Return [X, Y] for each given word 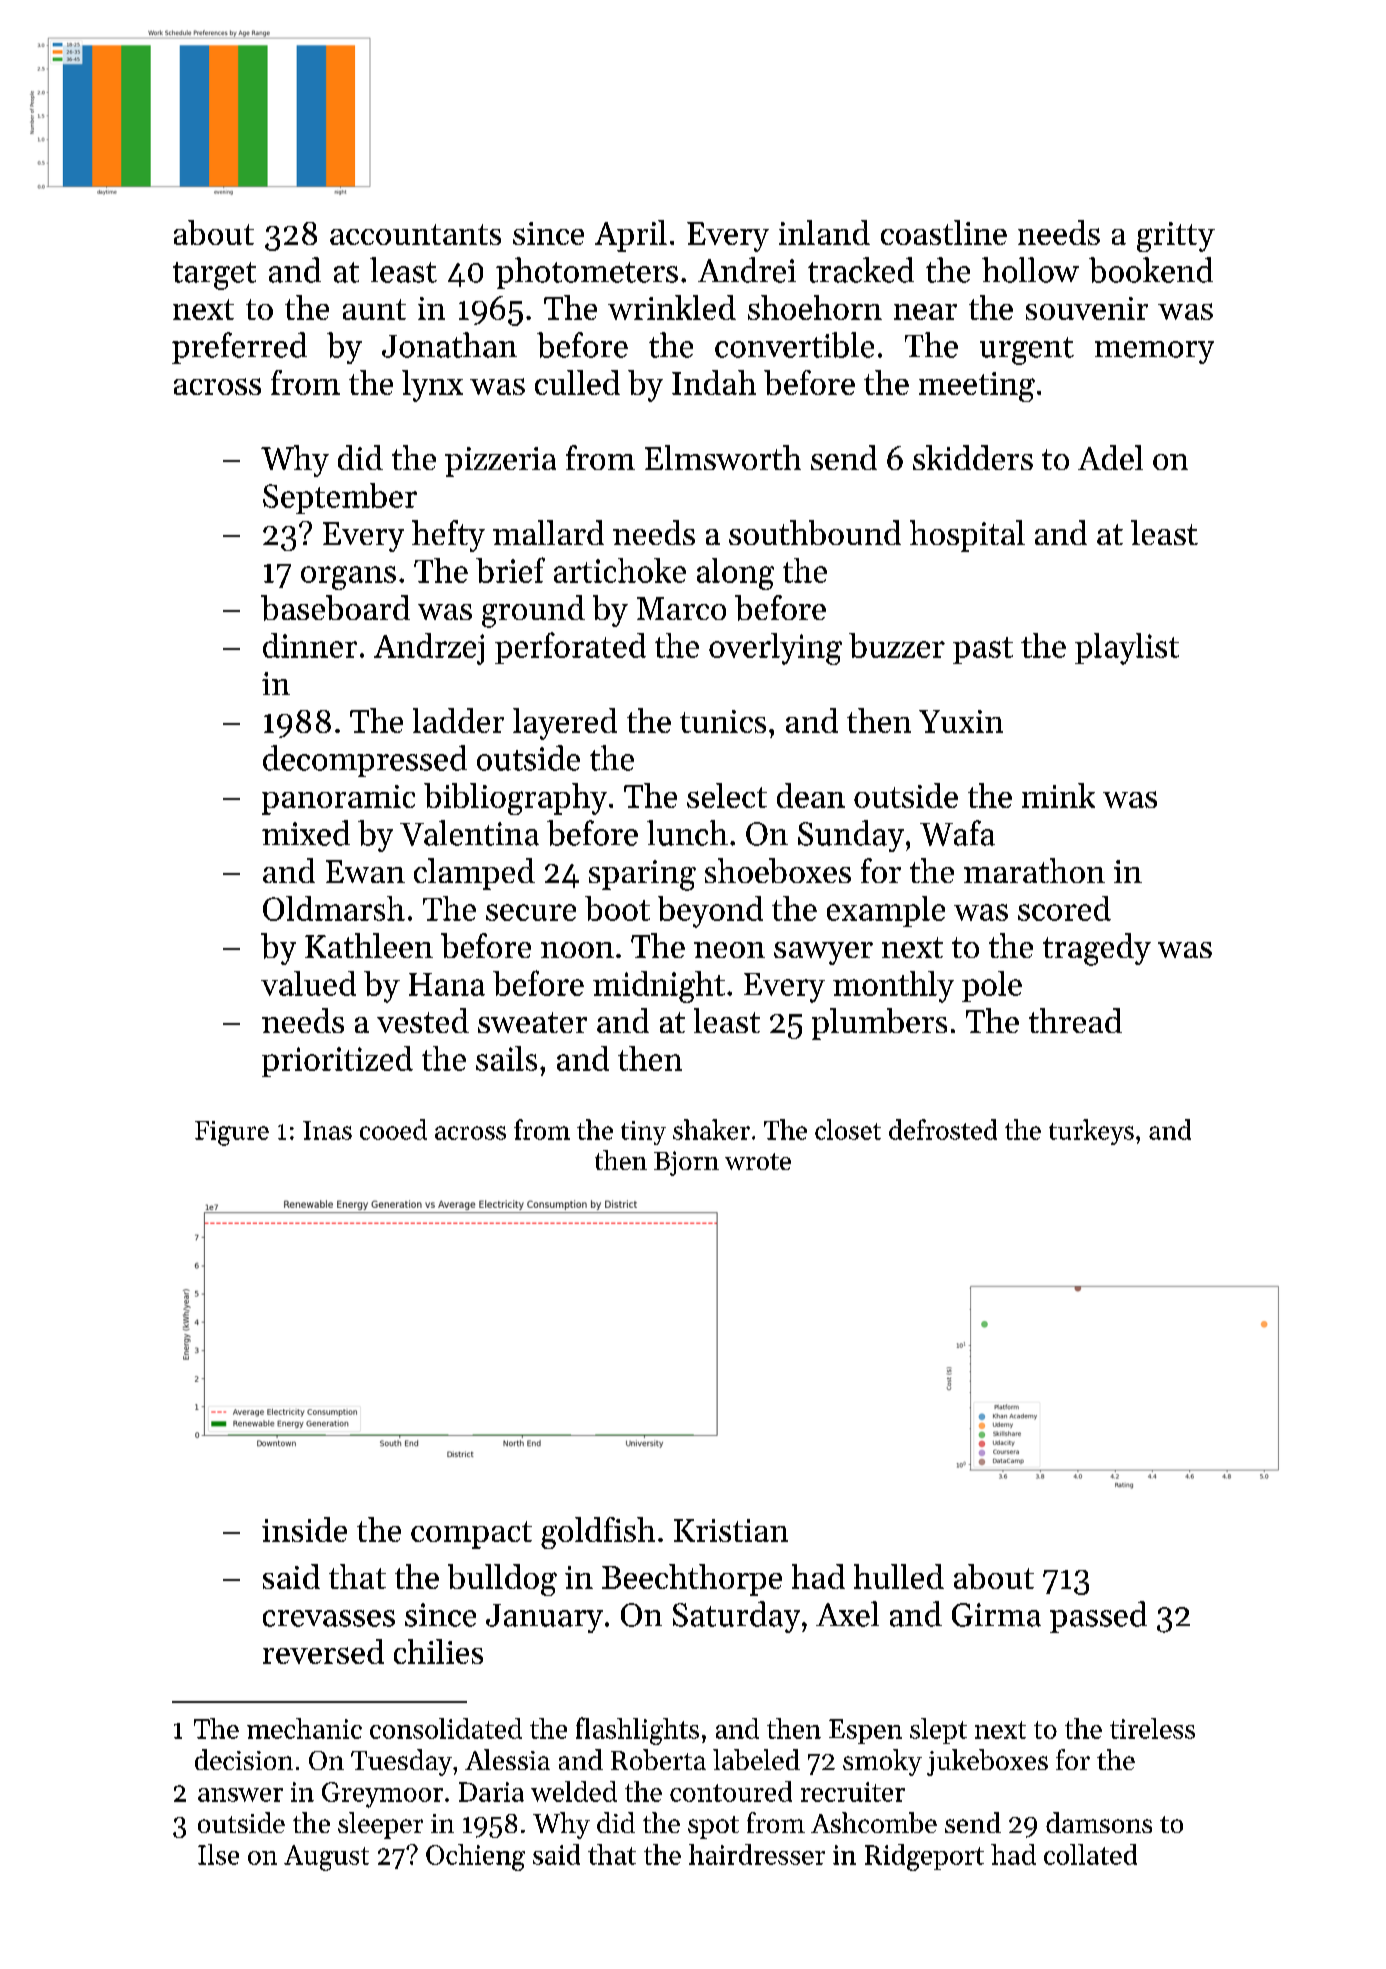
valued [308, 983]
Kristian [731, 1530]
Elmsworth [723, 457]
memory [1154, 352]
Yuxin [961, 721]
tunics [723, 721]
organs [348, 578]
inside [304, 1529]
